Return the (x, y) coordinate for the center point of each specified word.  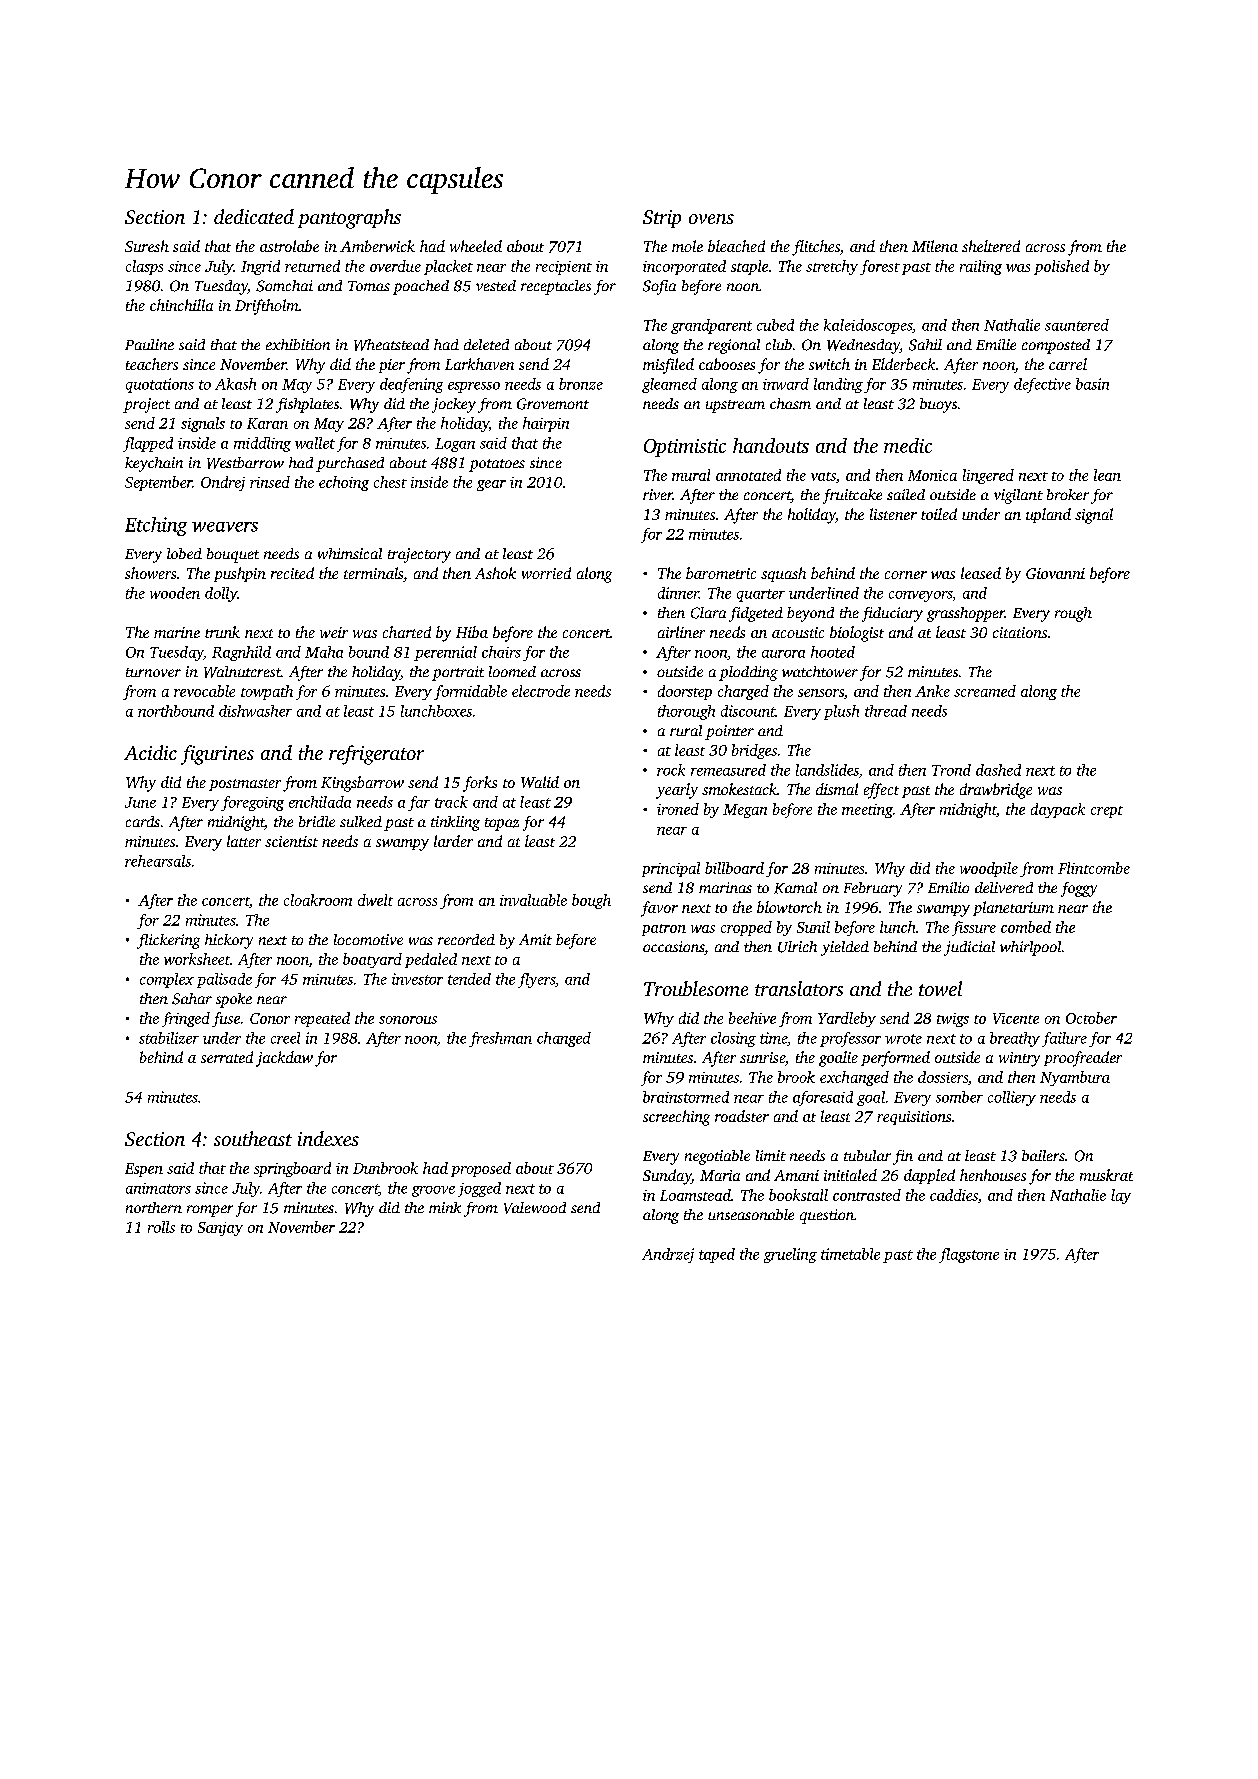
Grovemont (553, 404)
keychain (154, 464)
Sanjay (220, 1229)
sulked (361, 821)
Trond (951, 770)
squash (783, 574)
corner (906, 575)
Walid (540, 782)
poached (421, 287)
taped (717, 1255)
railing (981, 267)
